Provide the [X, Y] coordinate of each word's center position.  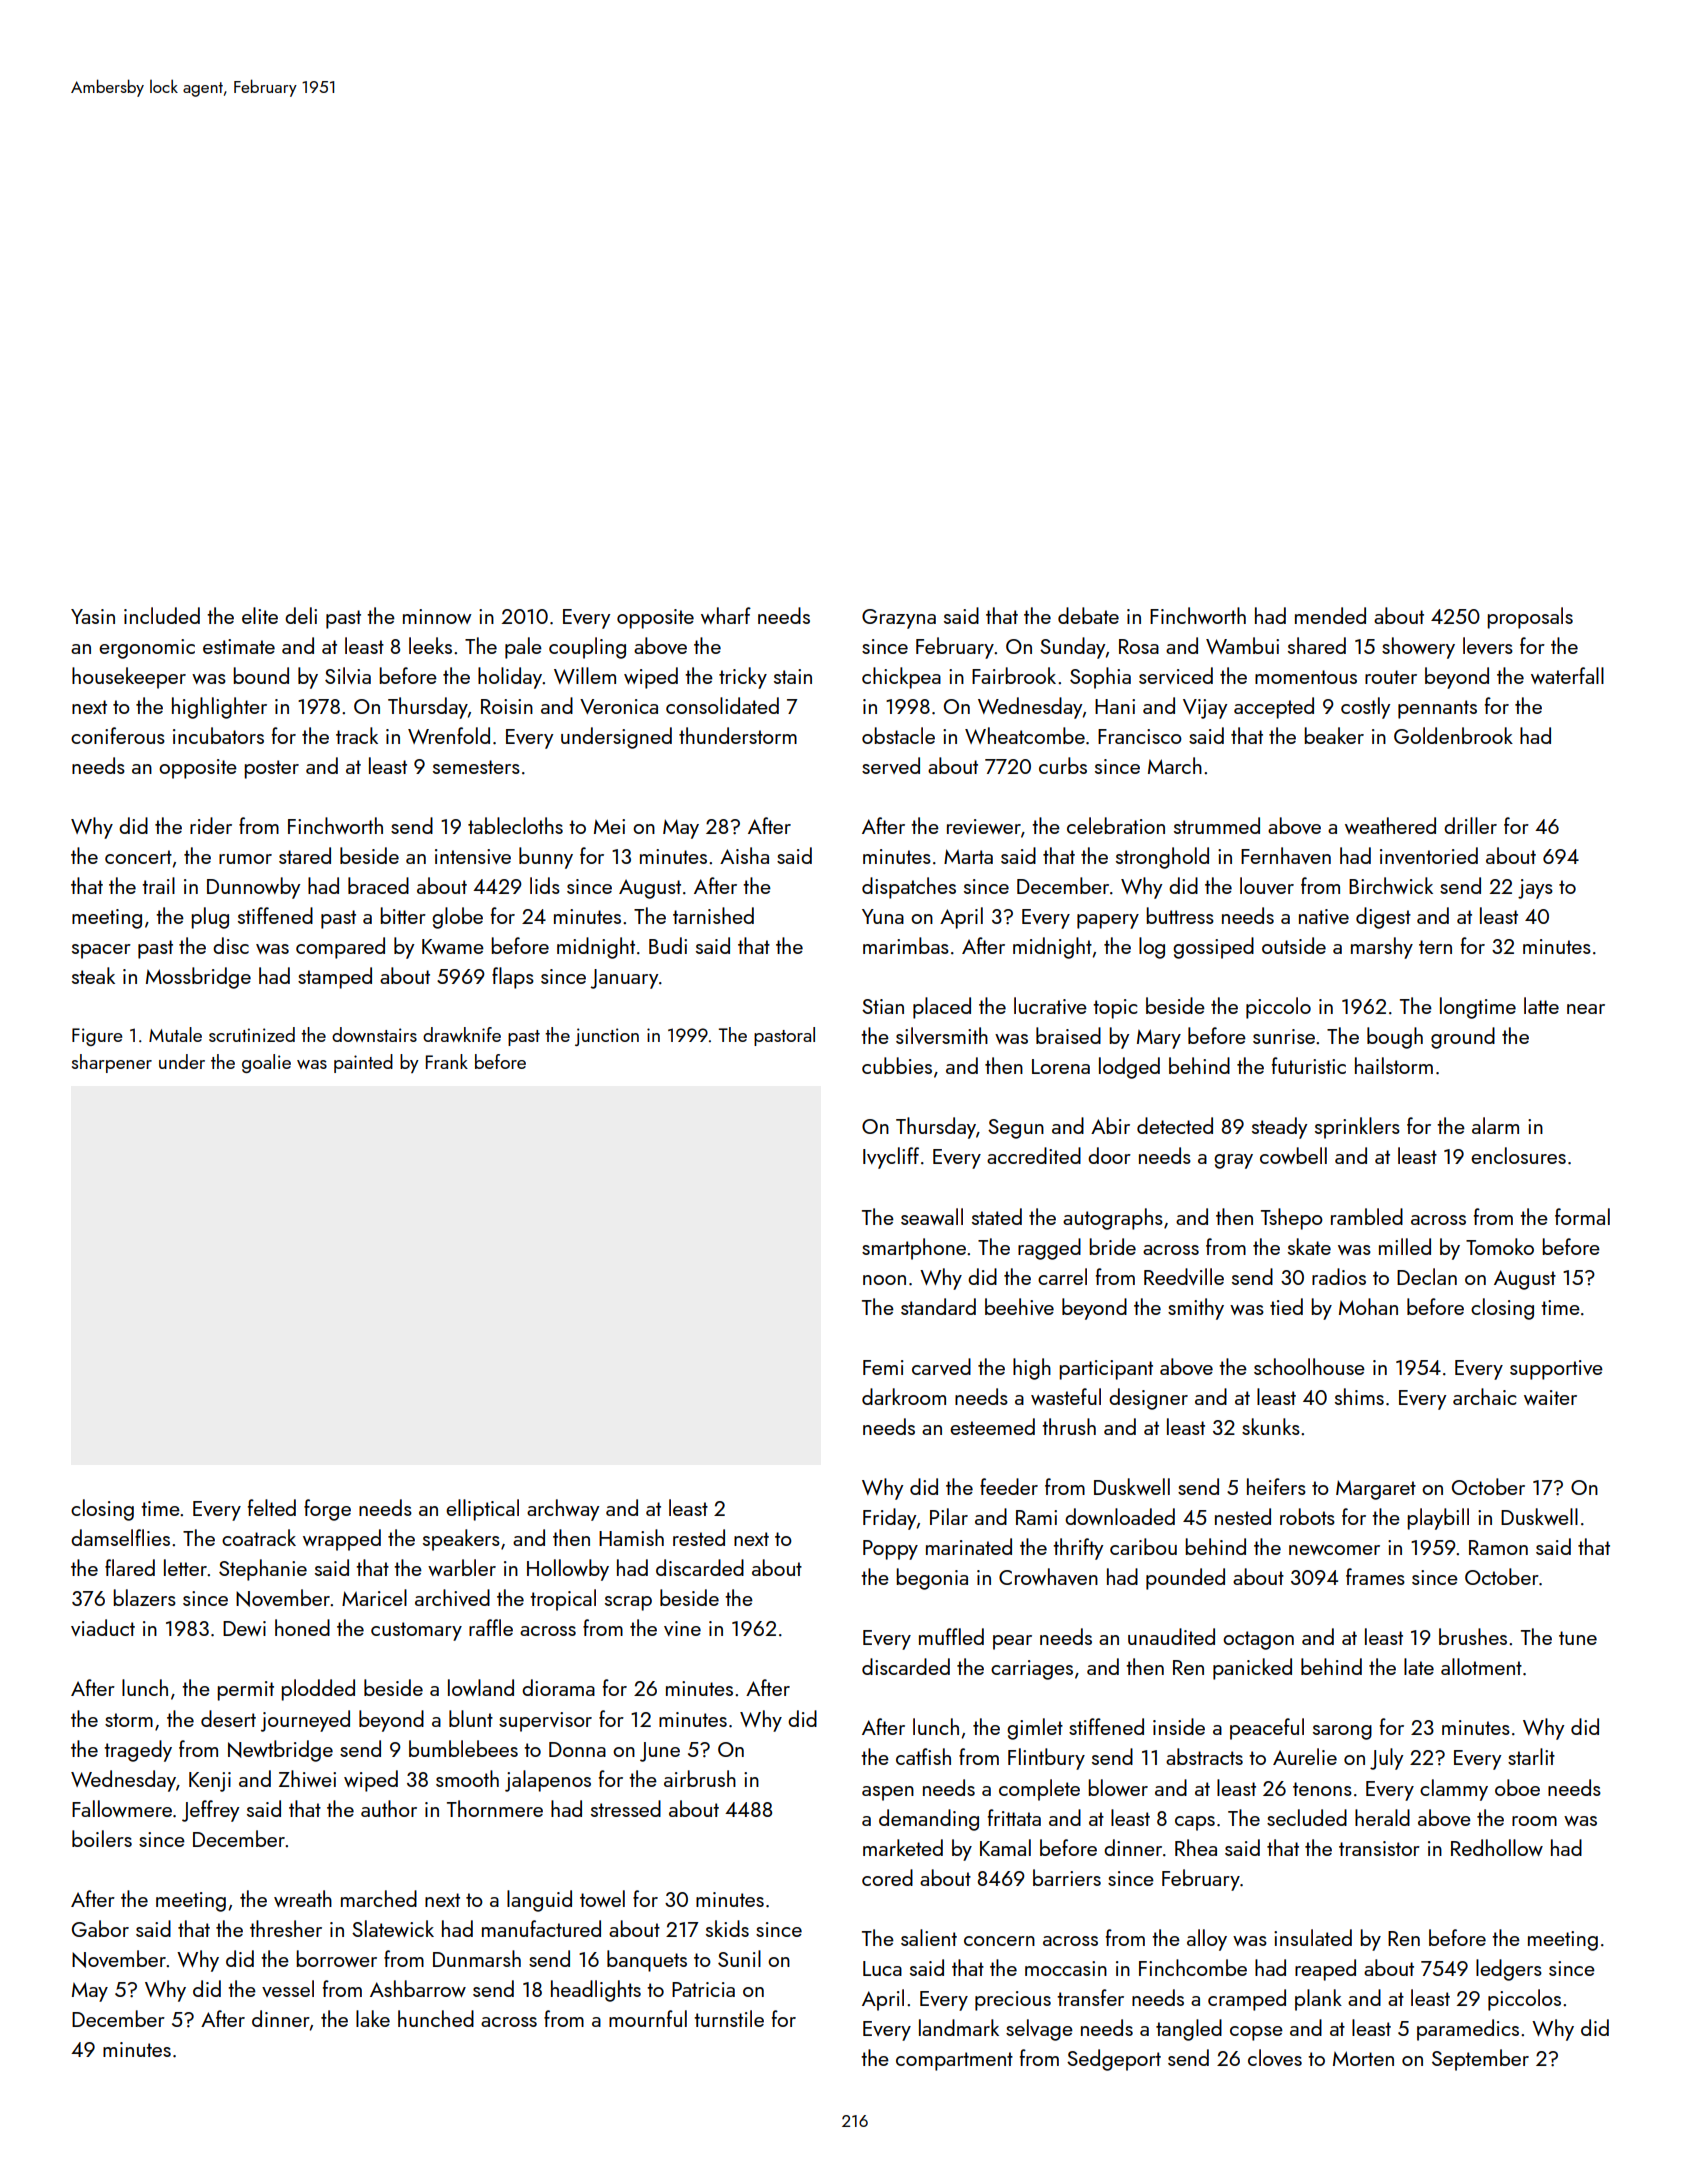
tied [1286, 1306]
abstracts [1204, 1756]
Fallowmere [122, 1808]
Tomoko [1500, 1246]
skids [727, 1928]
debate [1088, 615]
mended [1330, 615]
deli [301, 615]
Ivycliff [891, 1158]
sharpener [112, 1063]
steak [93, 975]
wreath [303, 1898]
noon [884, 1280]
